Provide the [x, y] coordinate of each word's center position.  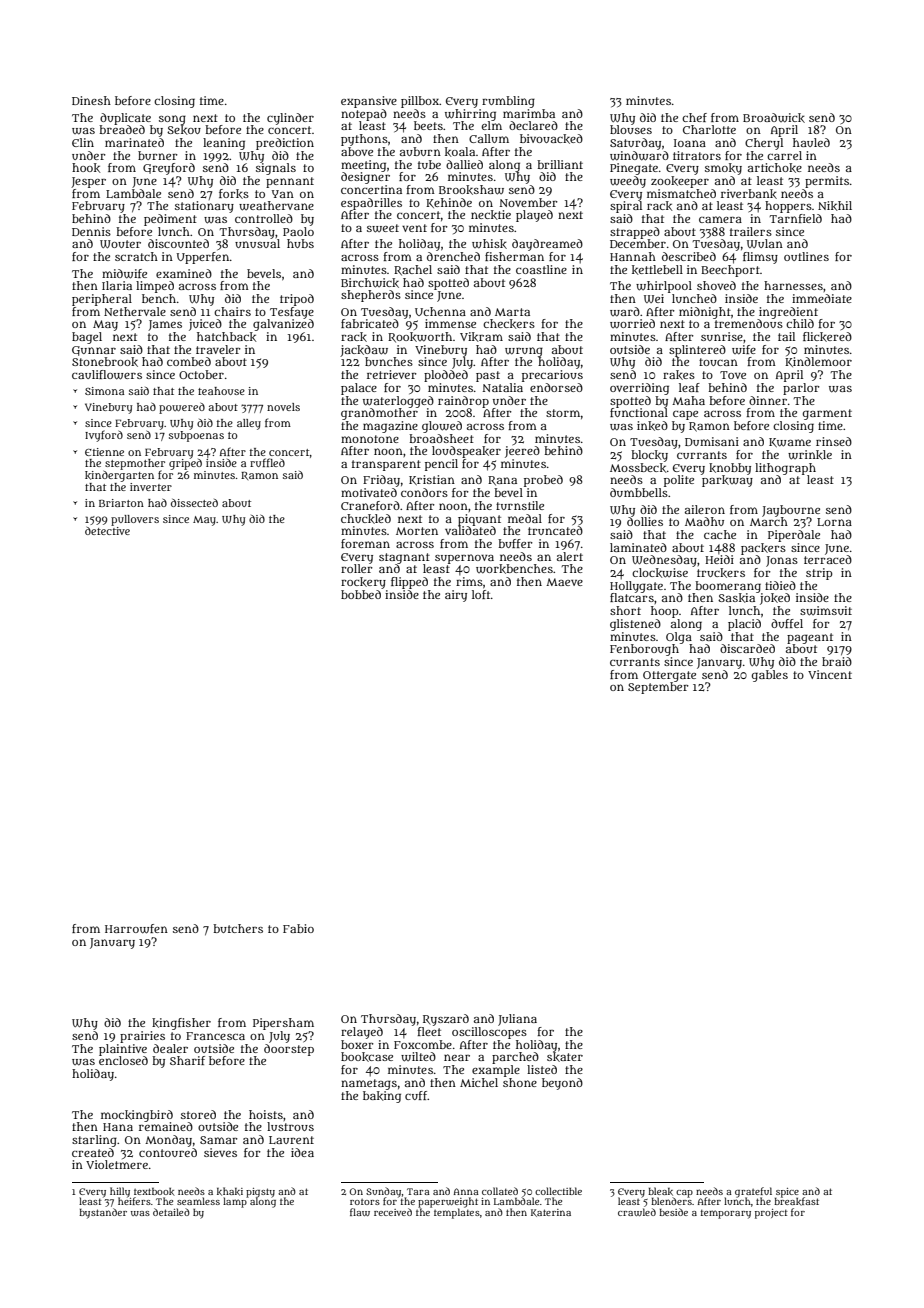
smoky [723, 169]
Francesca [215, 1036]
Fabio [298, 928]
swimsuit [826, 611]
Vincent [830, 674]
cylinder [290, 119]
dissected [194, 503]
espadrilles [371, 204]
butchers [238, 928]
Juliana [517, 1020]
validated [470, 530]
